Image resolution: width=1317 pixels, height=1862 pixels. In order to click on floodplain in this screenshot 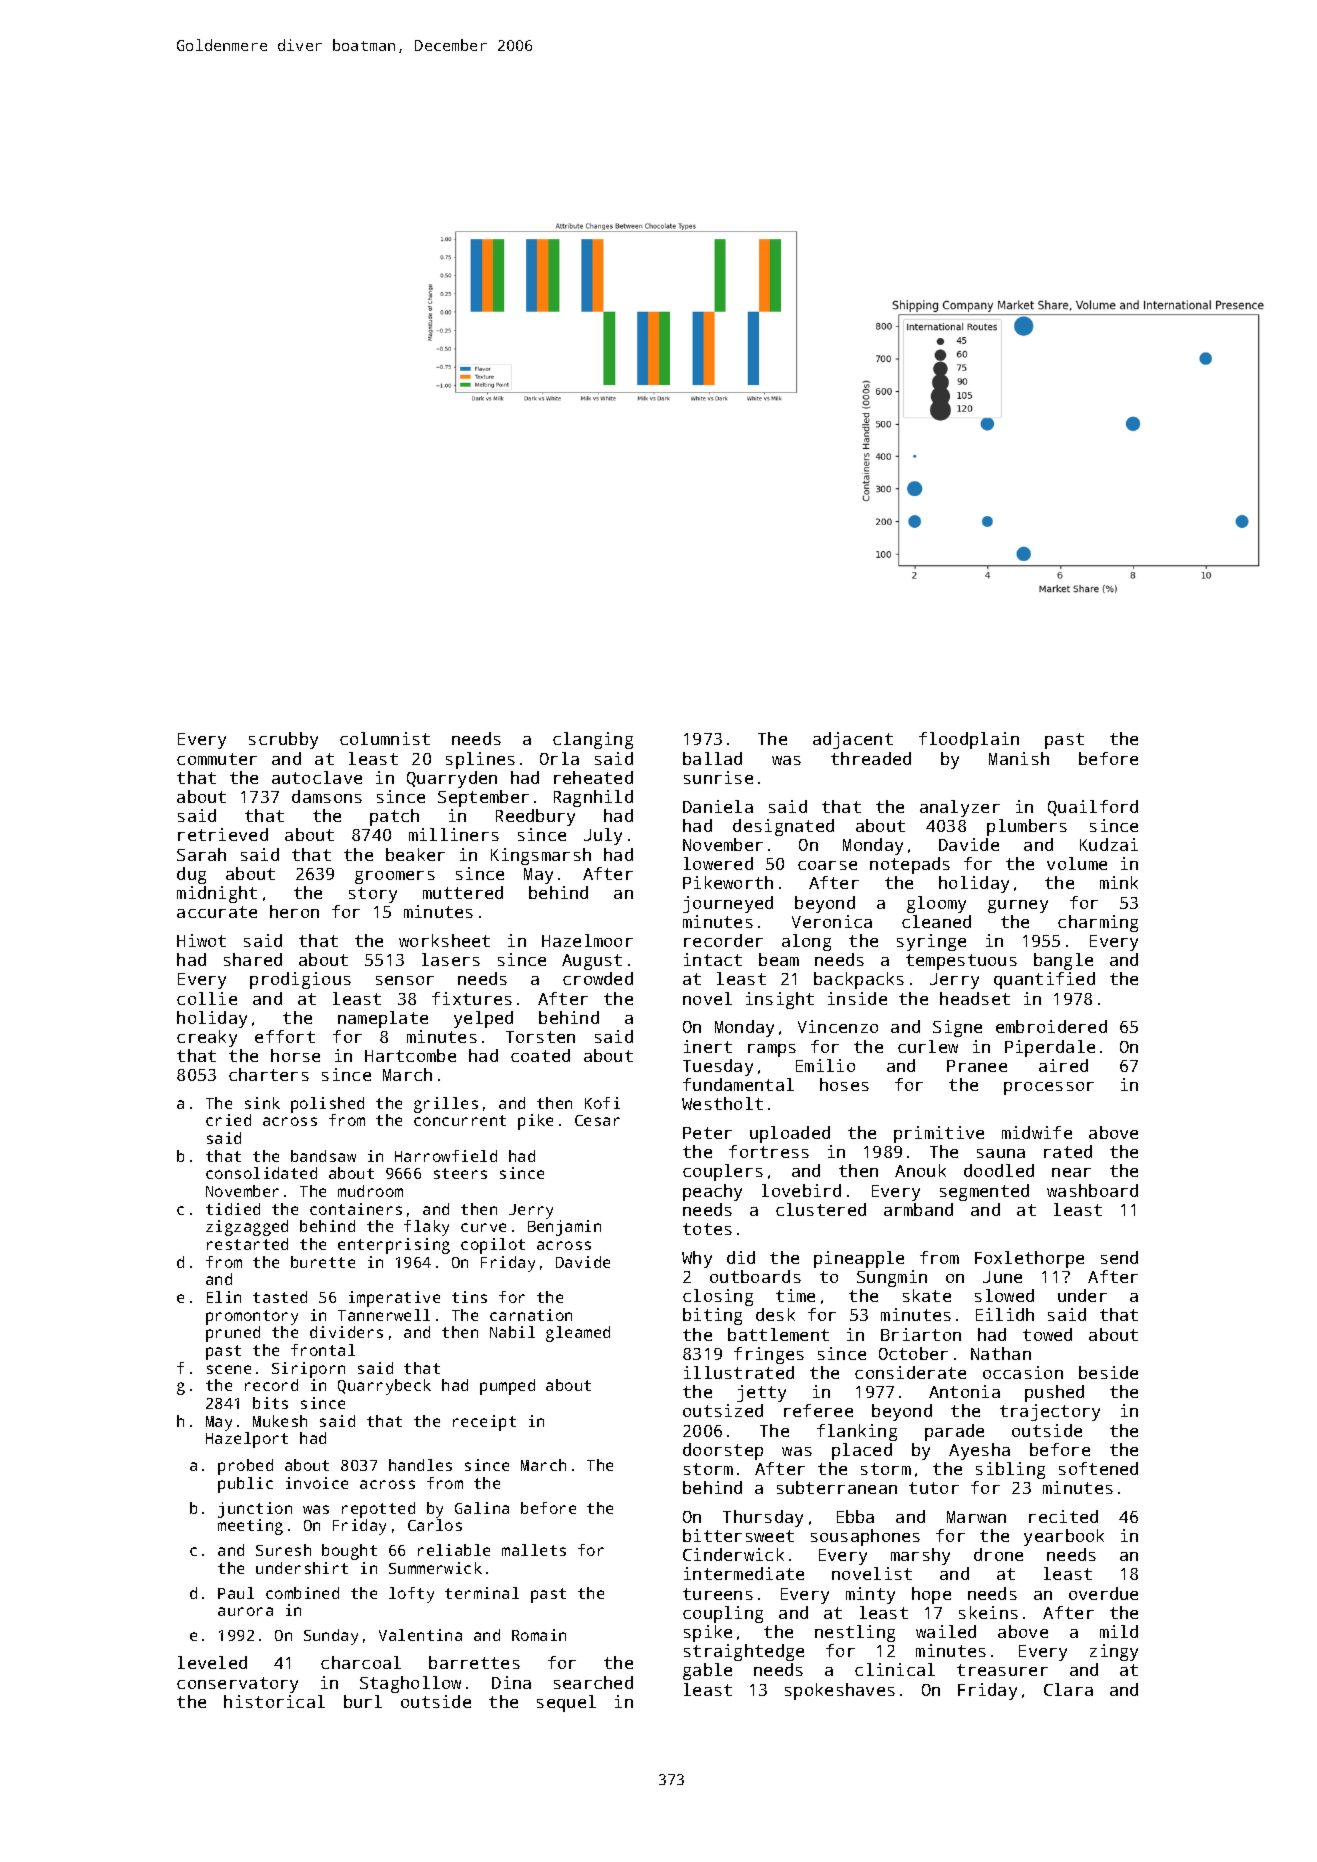, I will do `click(969, 740)`.
